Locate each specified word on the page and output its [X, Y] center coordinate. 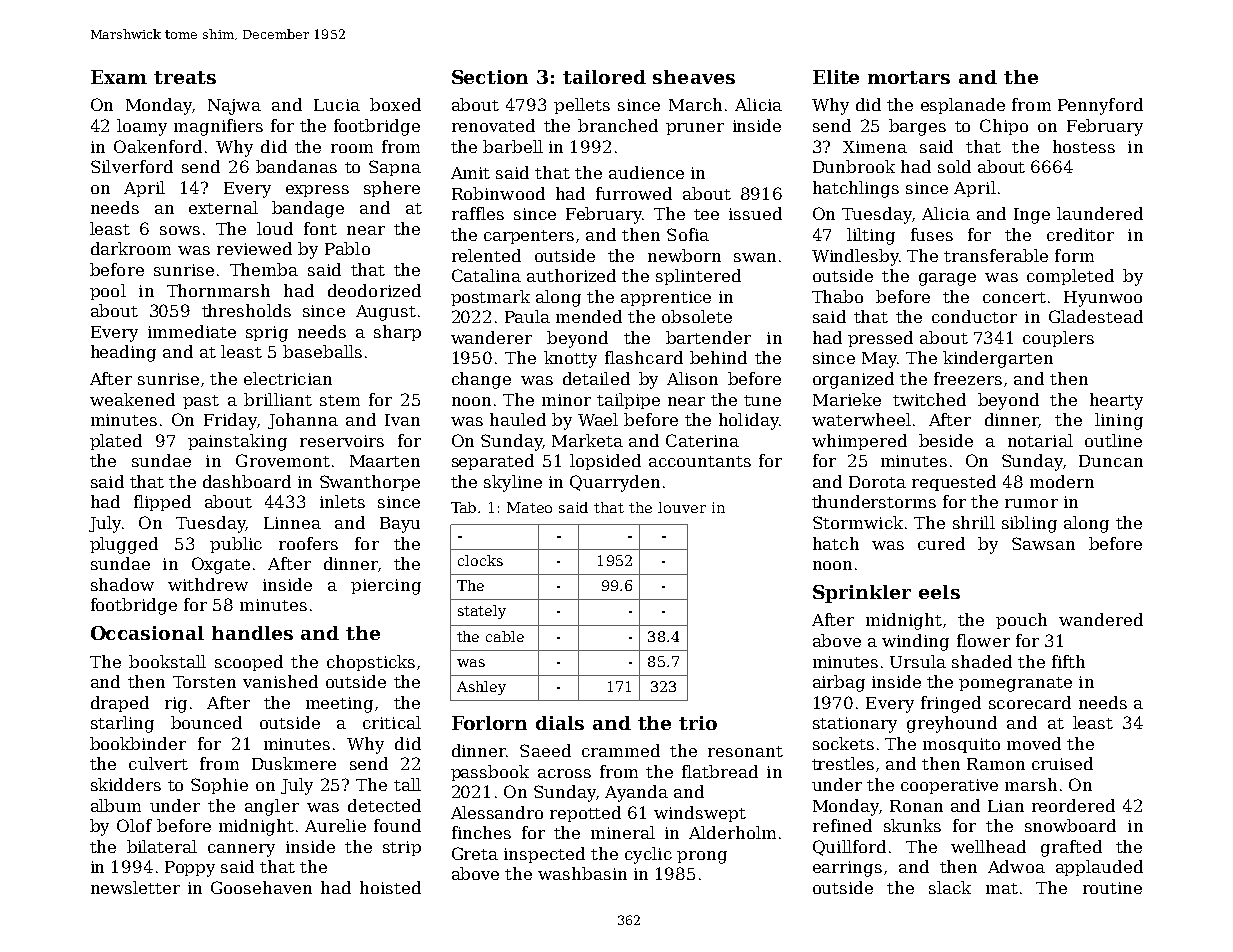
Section [490, 77]
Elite [836, 77]
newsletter [135, 887]
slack [950, 887]
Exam [119, 77]
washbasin [582, 873]
